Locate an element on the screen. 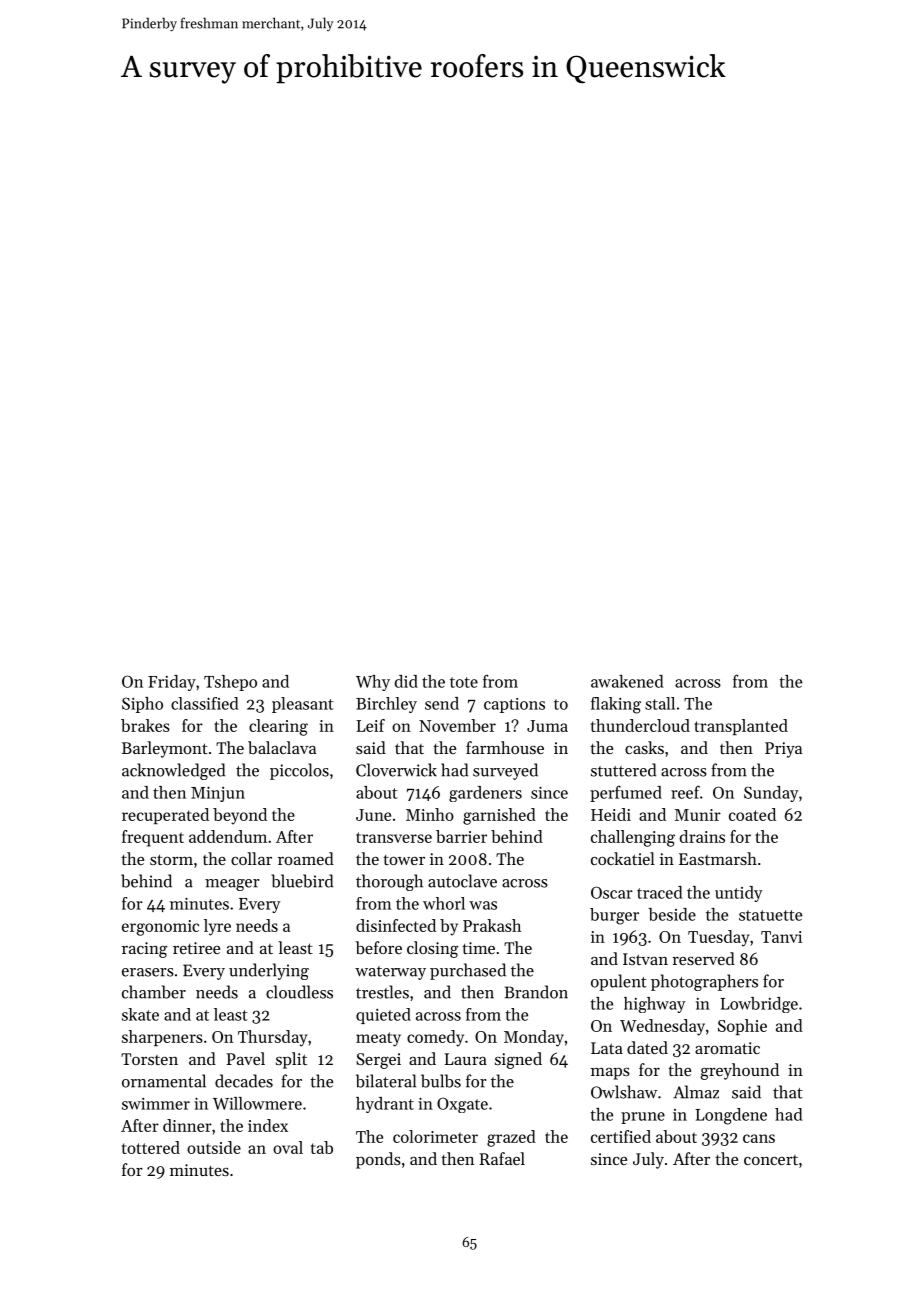 The height and width of the screenshot is (1308, 924). Priya is located at coordinates (783, 750).
